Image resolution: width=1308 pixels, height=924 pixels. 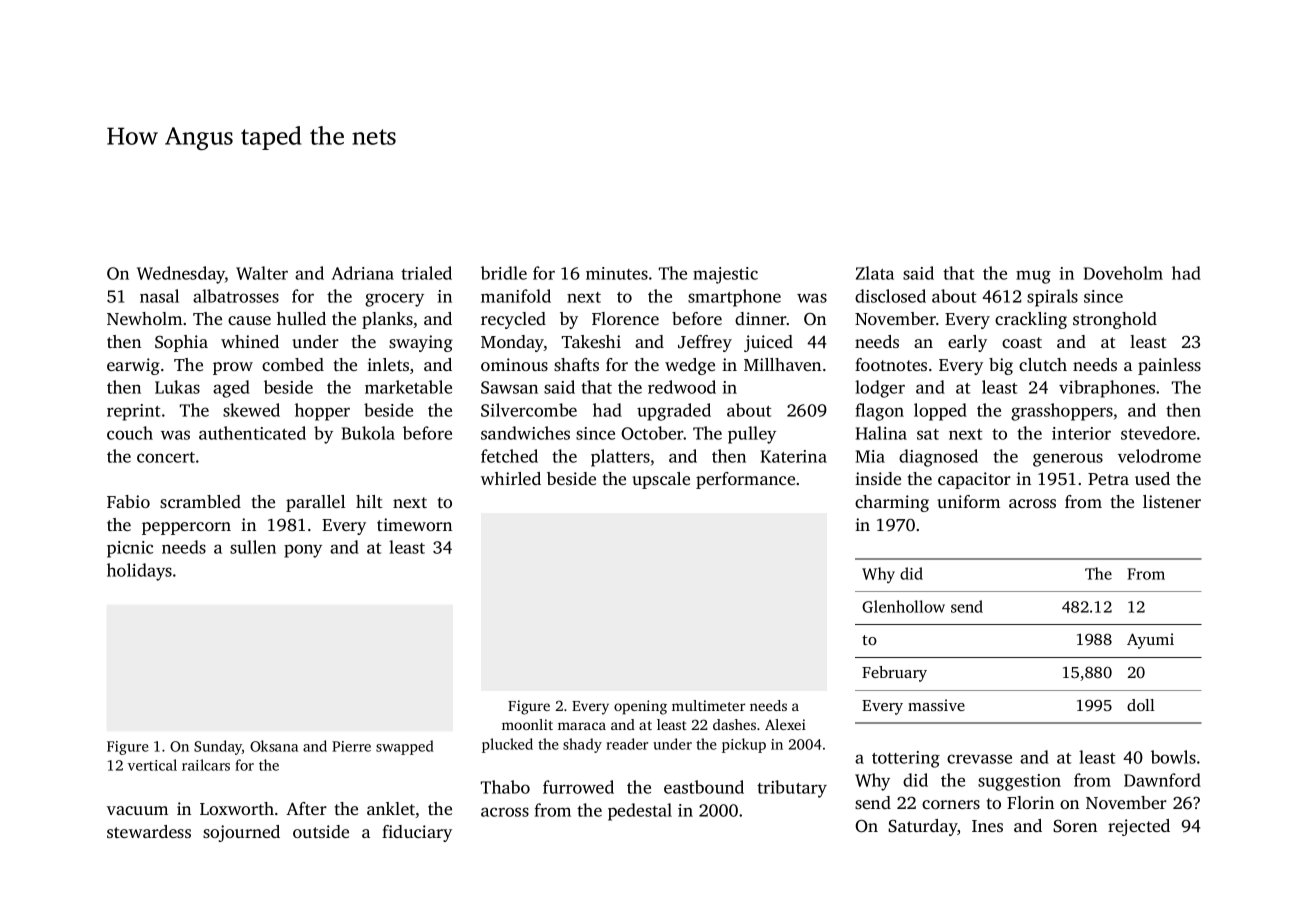 What do you see at coordinates (1150, 641) in the document?
I see `Ayumi` at bounding box center [1150, 641].
